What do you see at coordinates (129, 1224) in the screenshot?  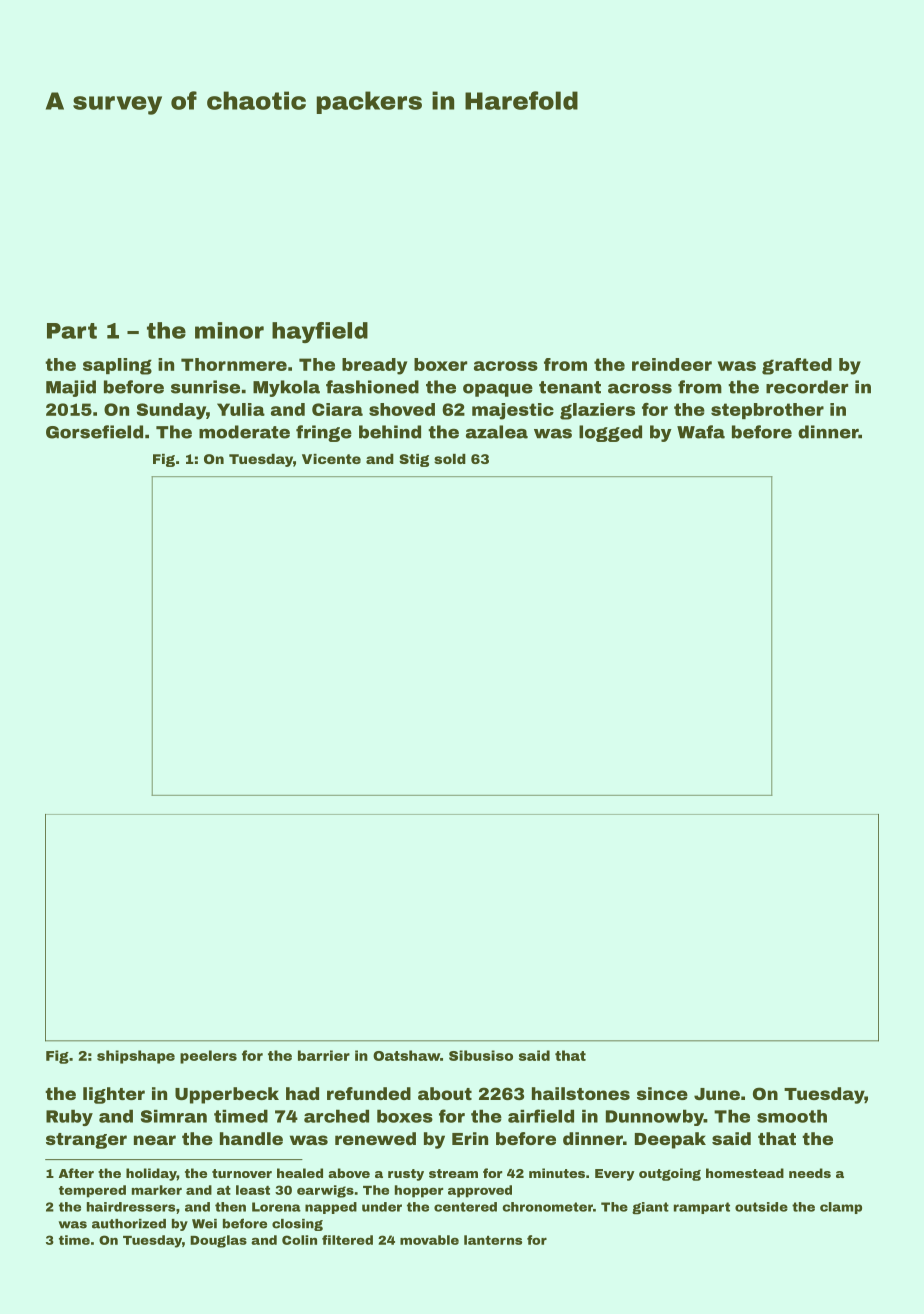 I see `authorized` at bounding box center [129, 1224].
